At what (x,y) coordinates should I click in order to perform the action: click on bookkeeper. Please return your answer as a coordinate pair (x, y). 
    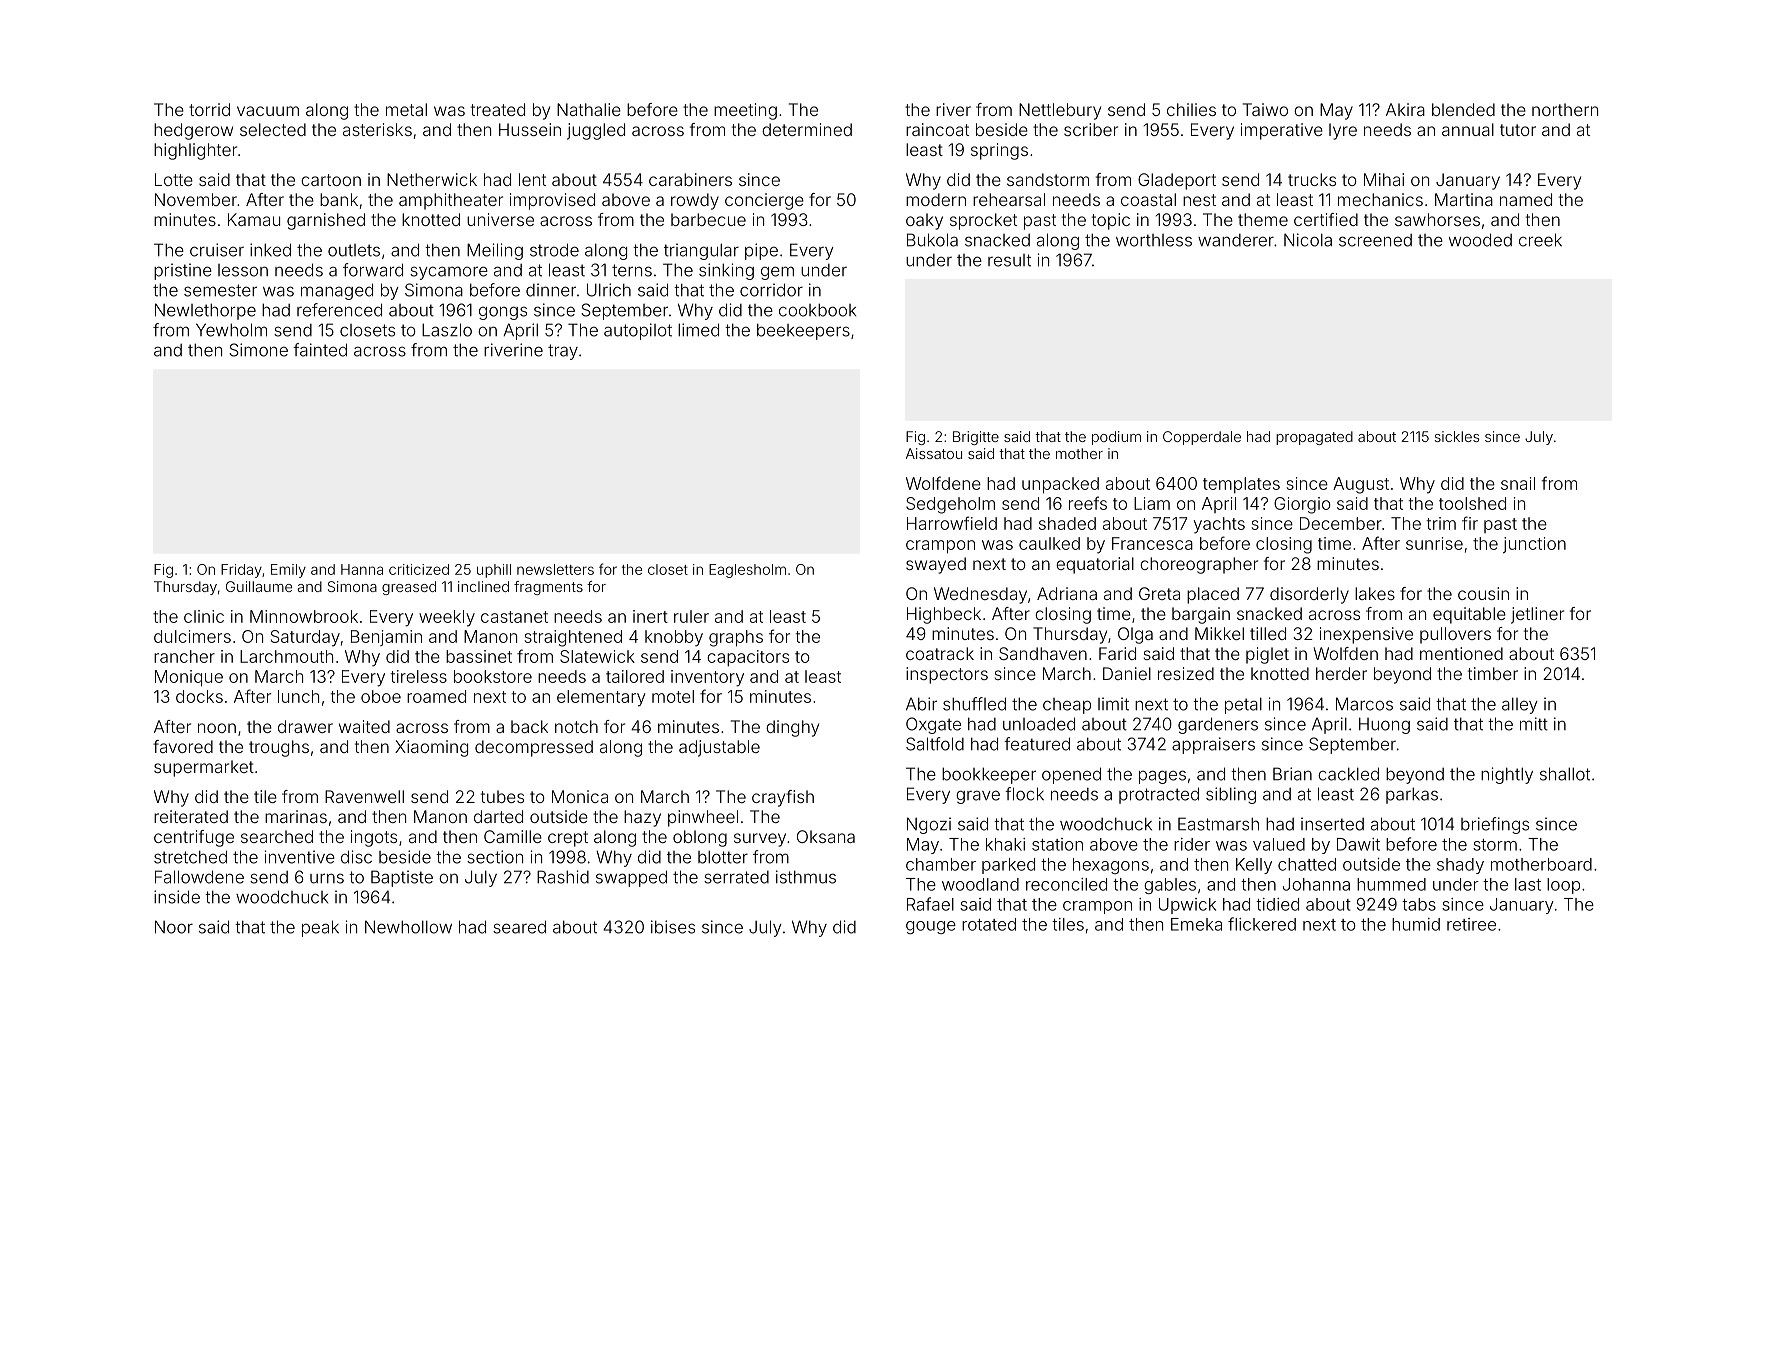
    Looking at the image, I should click on (989, 775).
